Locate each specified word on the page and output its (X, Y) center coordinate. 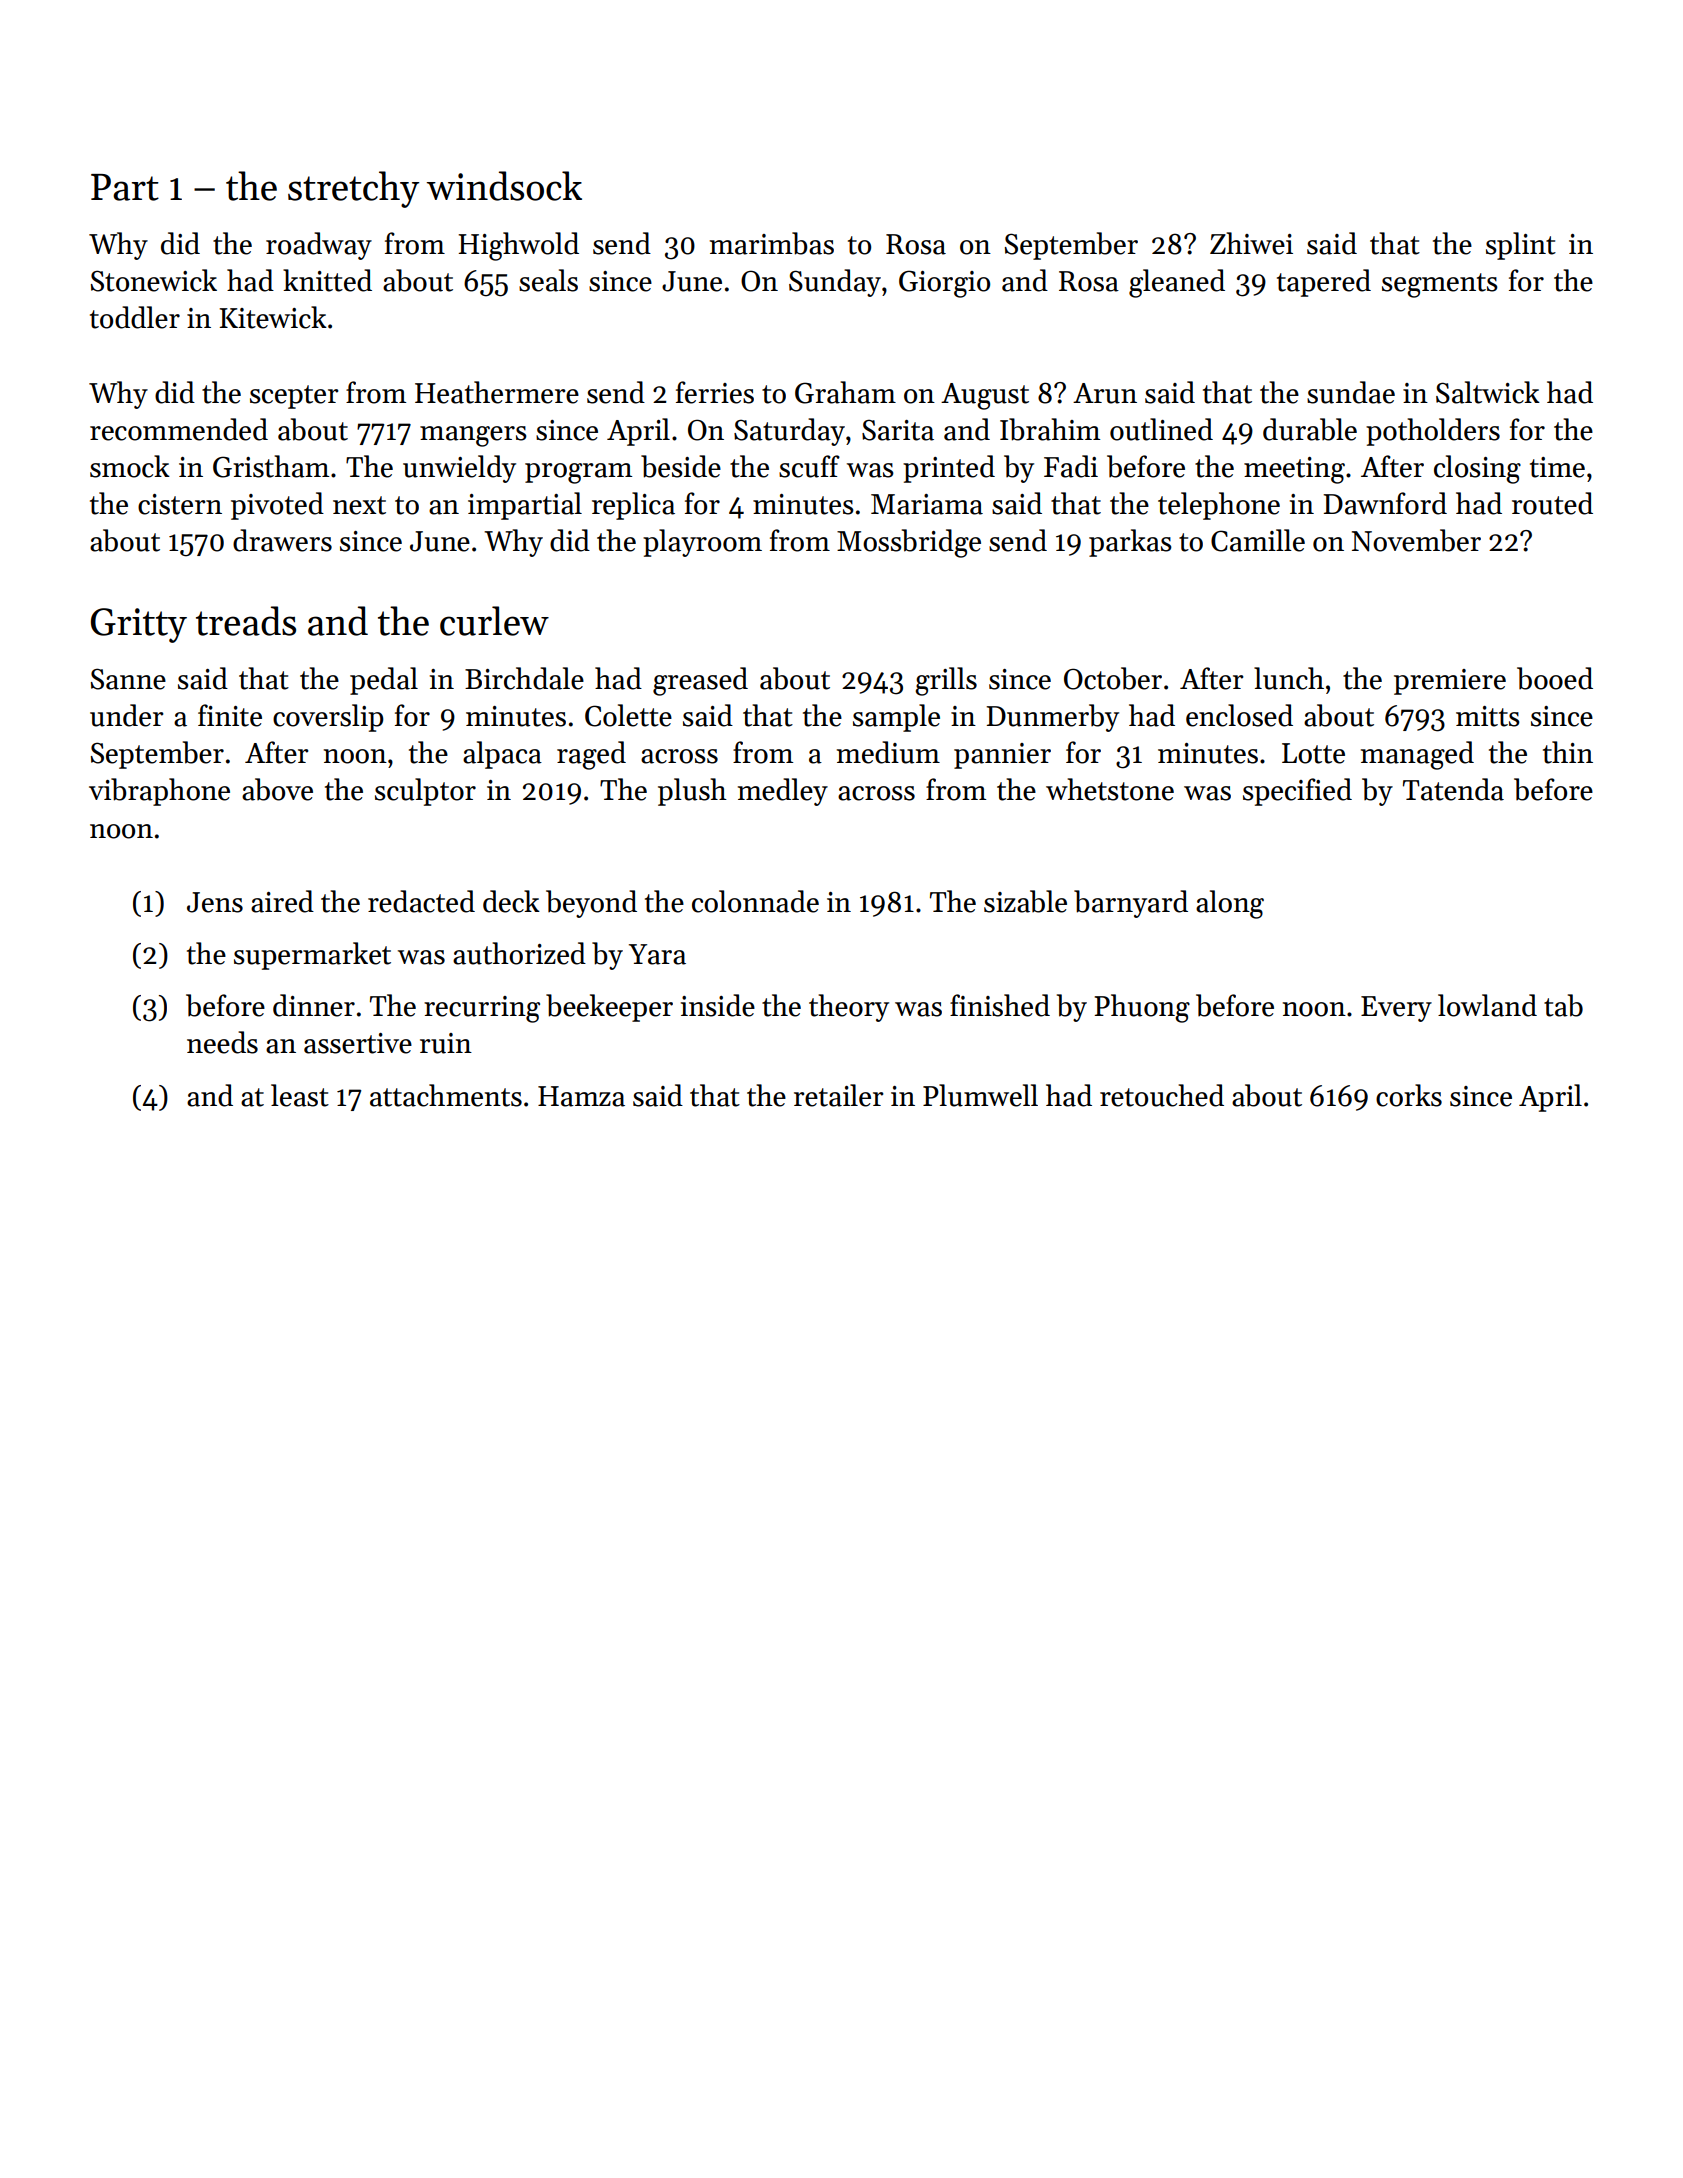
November (1416, 540)
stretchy (353, 189)
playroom (702, 543)
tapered (1324, 283)
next (359, 505)
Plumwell (980, 1095)
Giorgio (944, 284)
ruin (446, 1043)
